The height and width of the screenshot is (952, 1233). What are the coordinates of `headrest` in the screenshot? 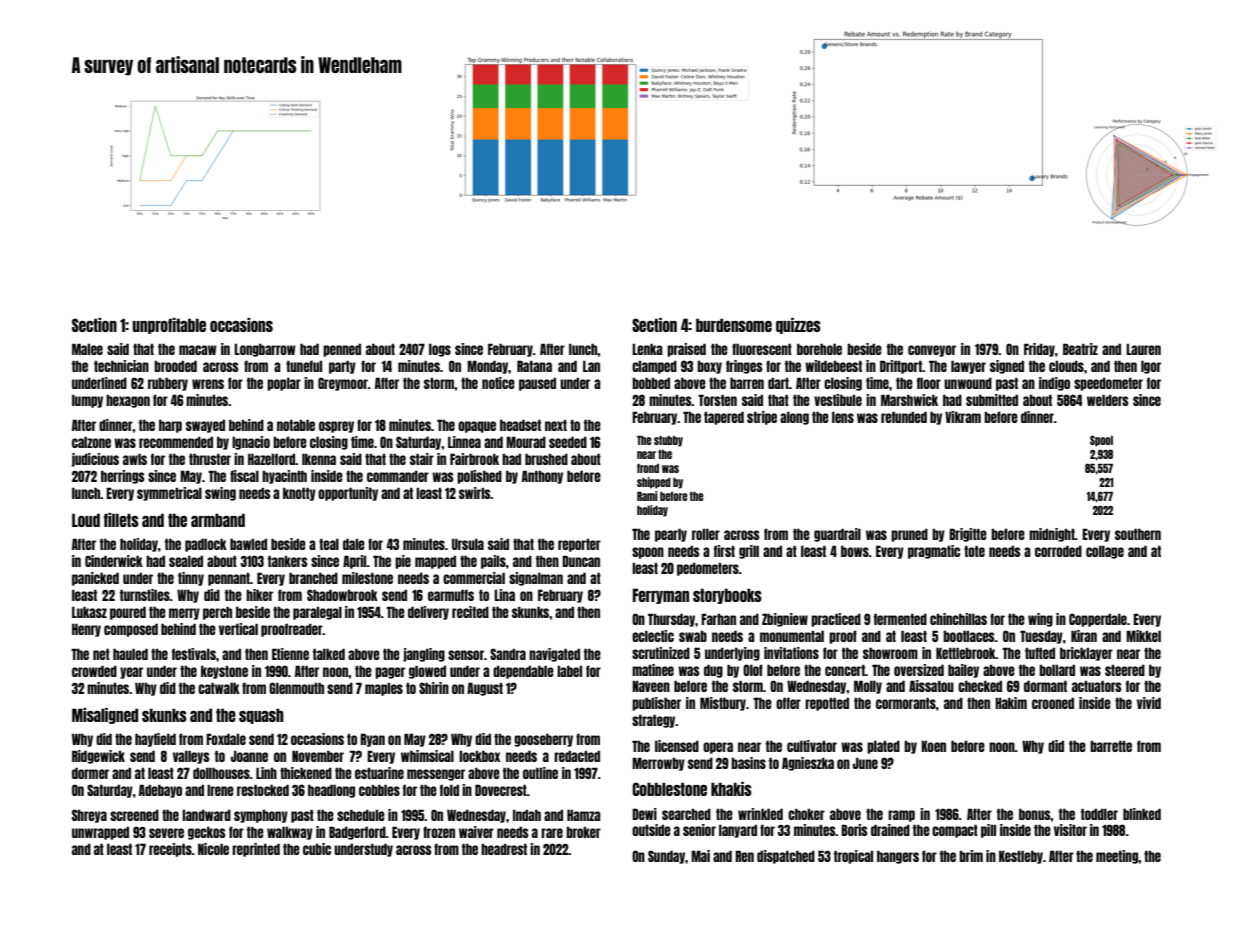 It's located at (504, 849).
